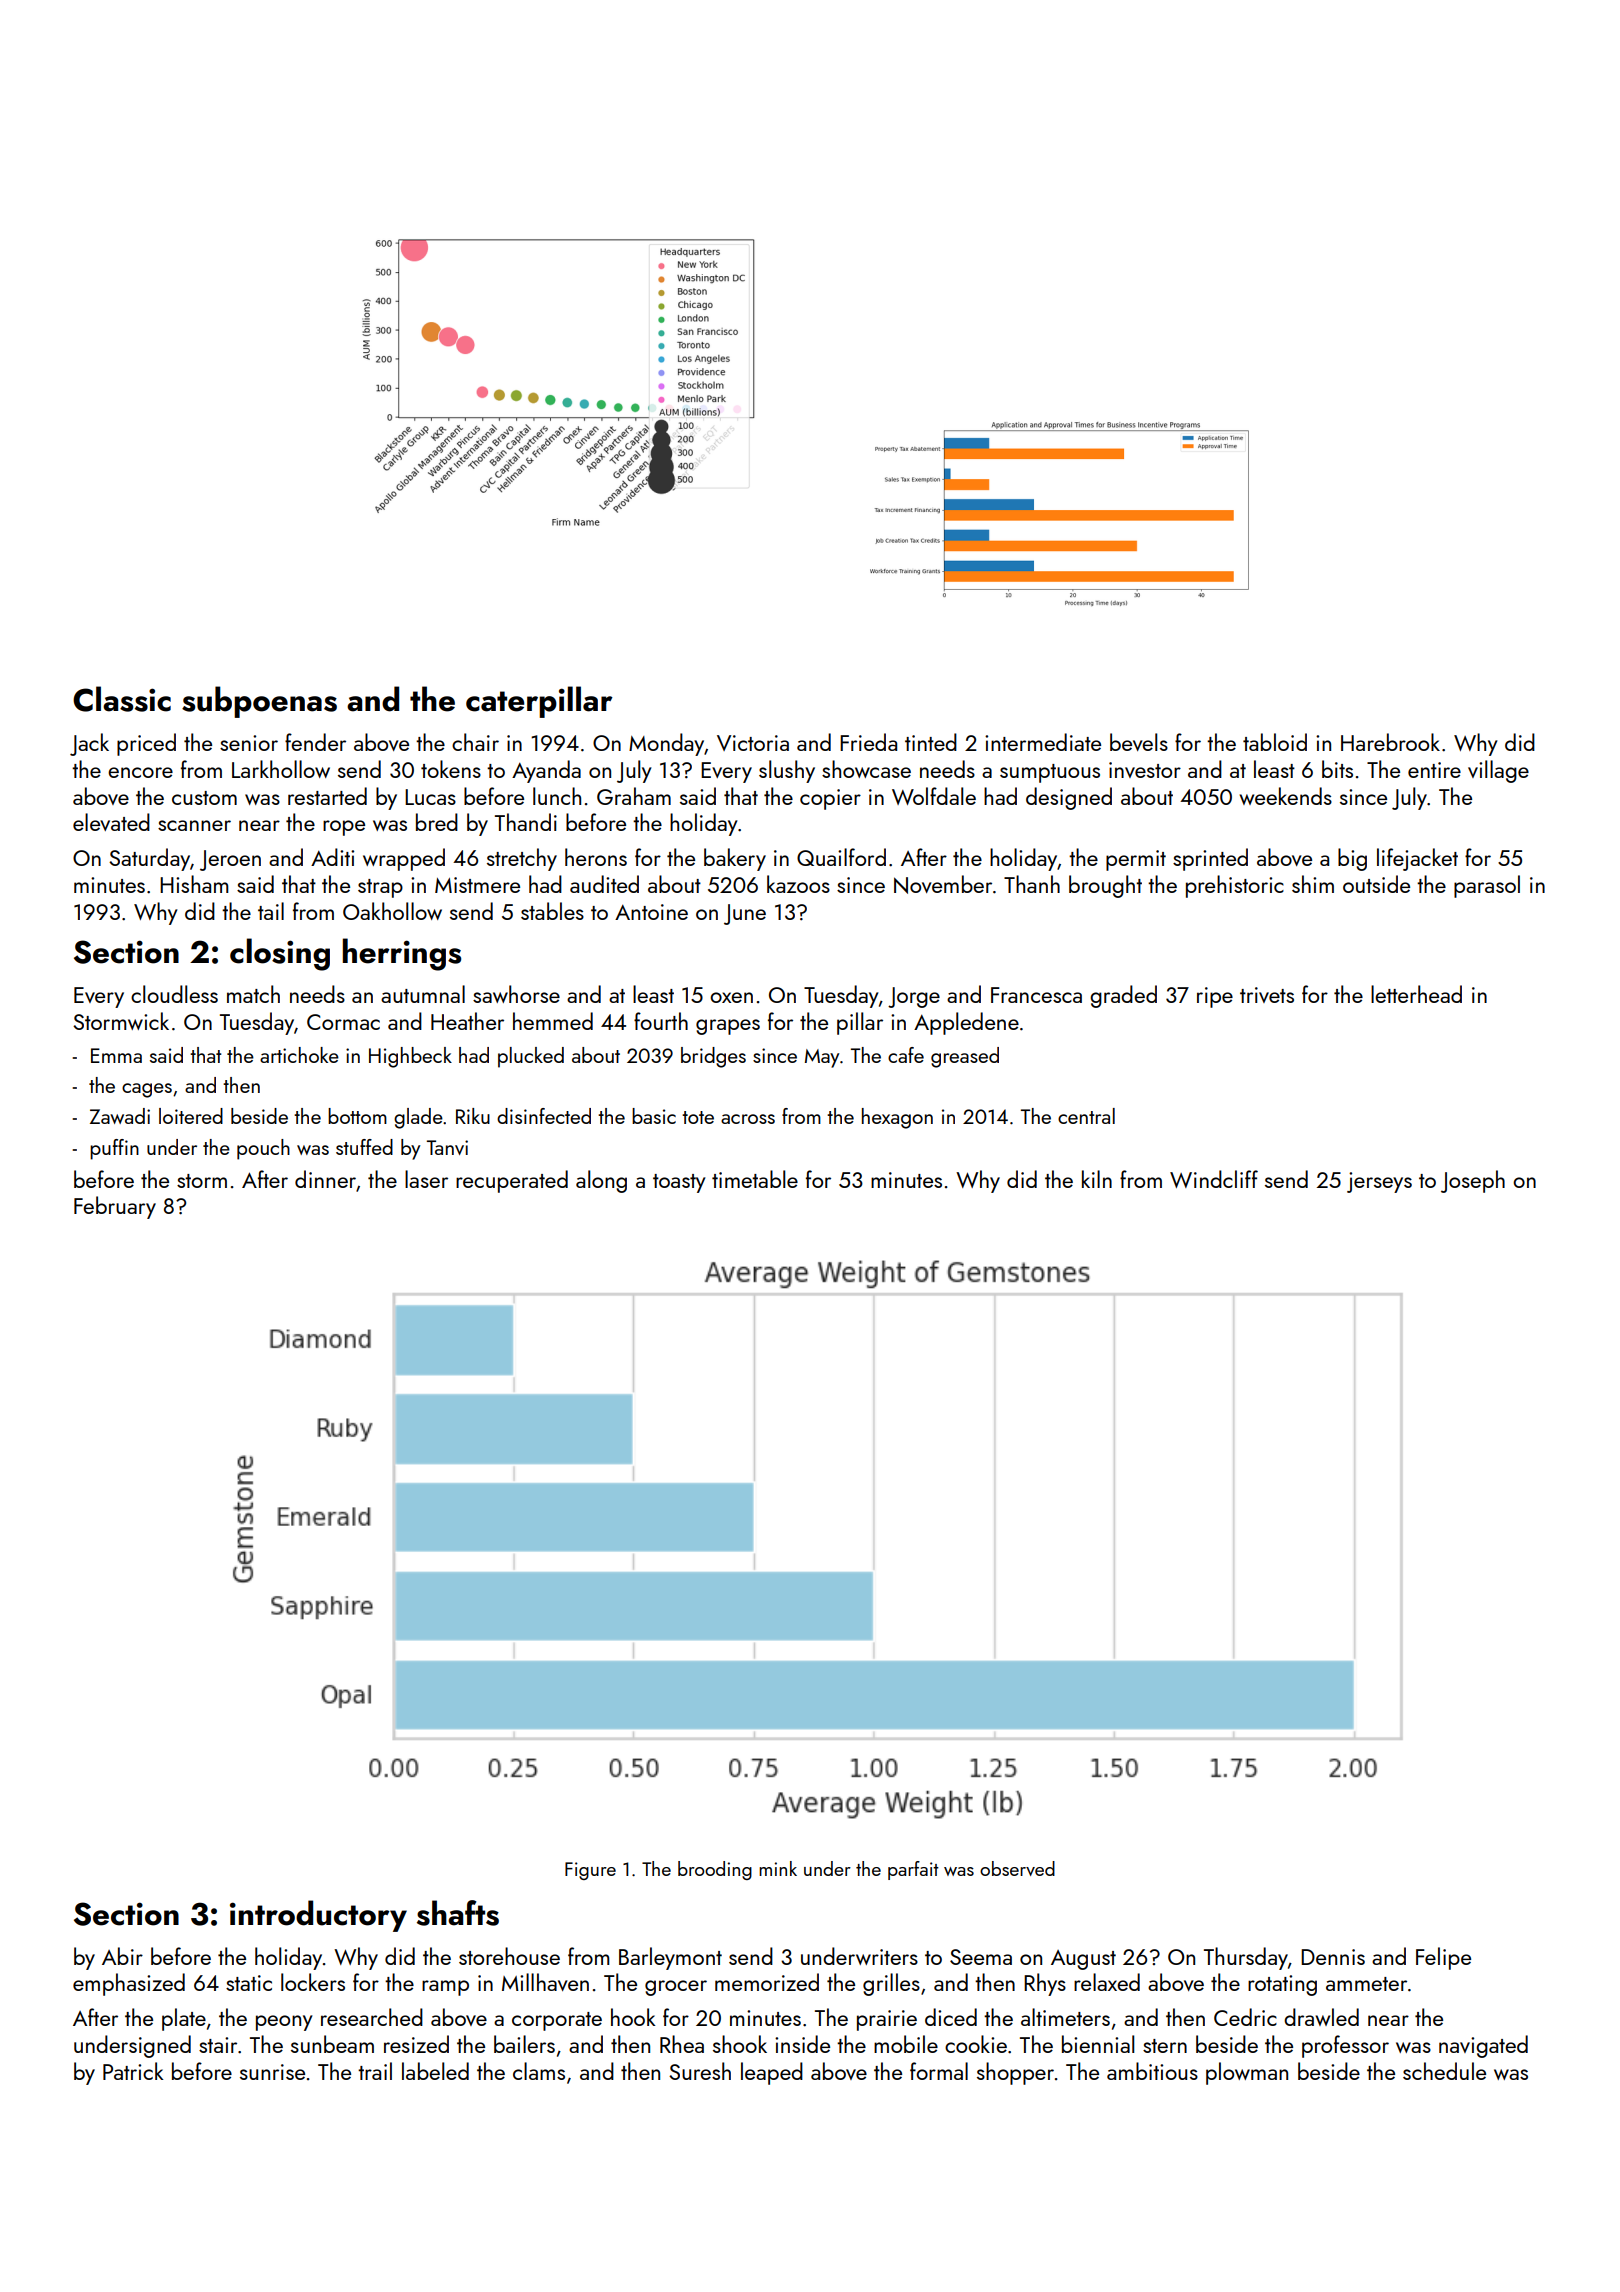 This page has width=1620, height=2292. Describe the element at coordinates (475, 742) in the page. I see `chair` at that location.
